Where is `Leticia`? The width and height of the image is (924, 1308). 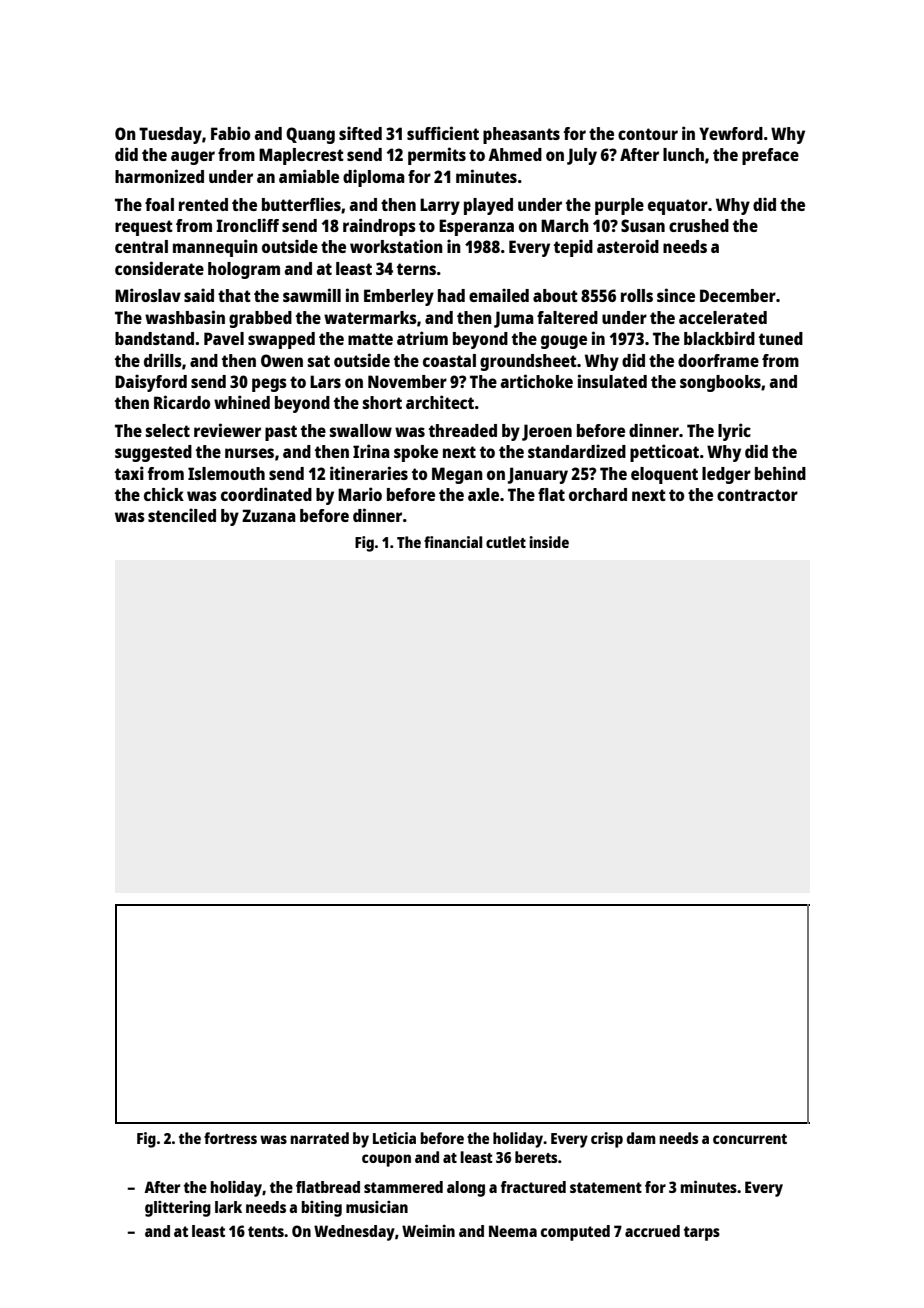 Leticia is located at coordinates (394, 1138).
